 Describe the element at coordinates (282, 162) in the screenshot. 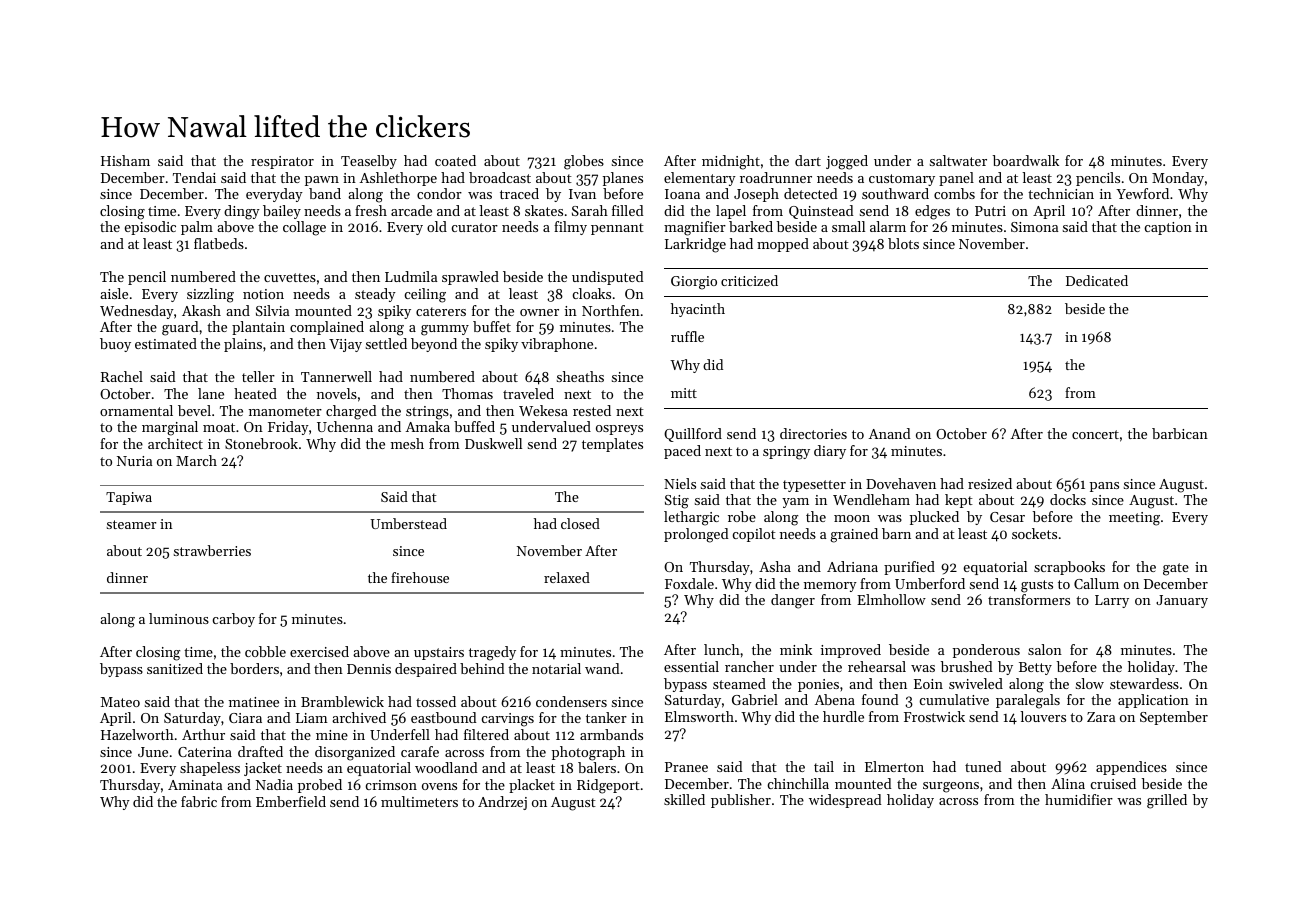

I see `respirator` at that location.
